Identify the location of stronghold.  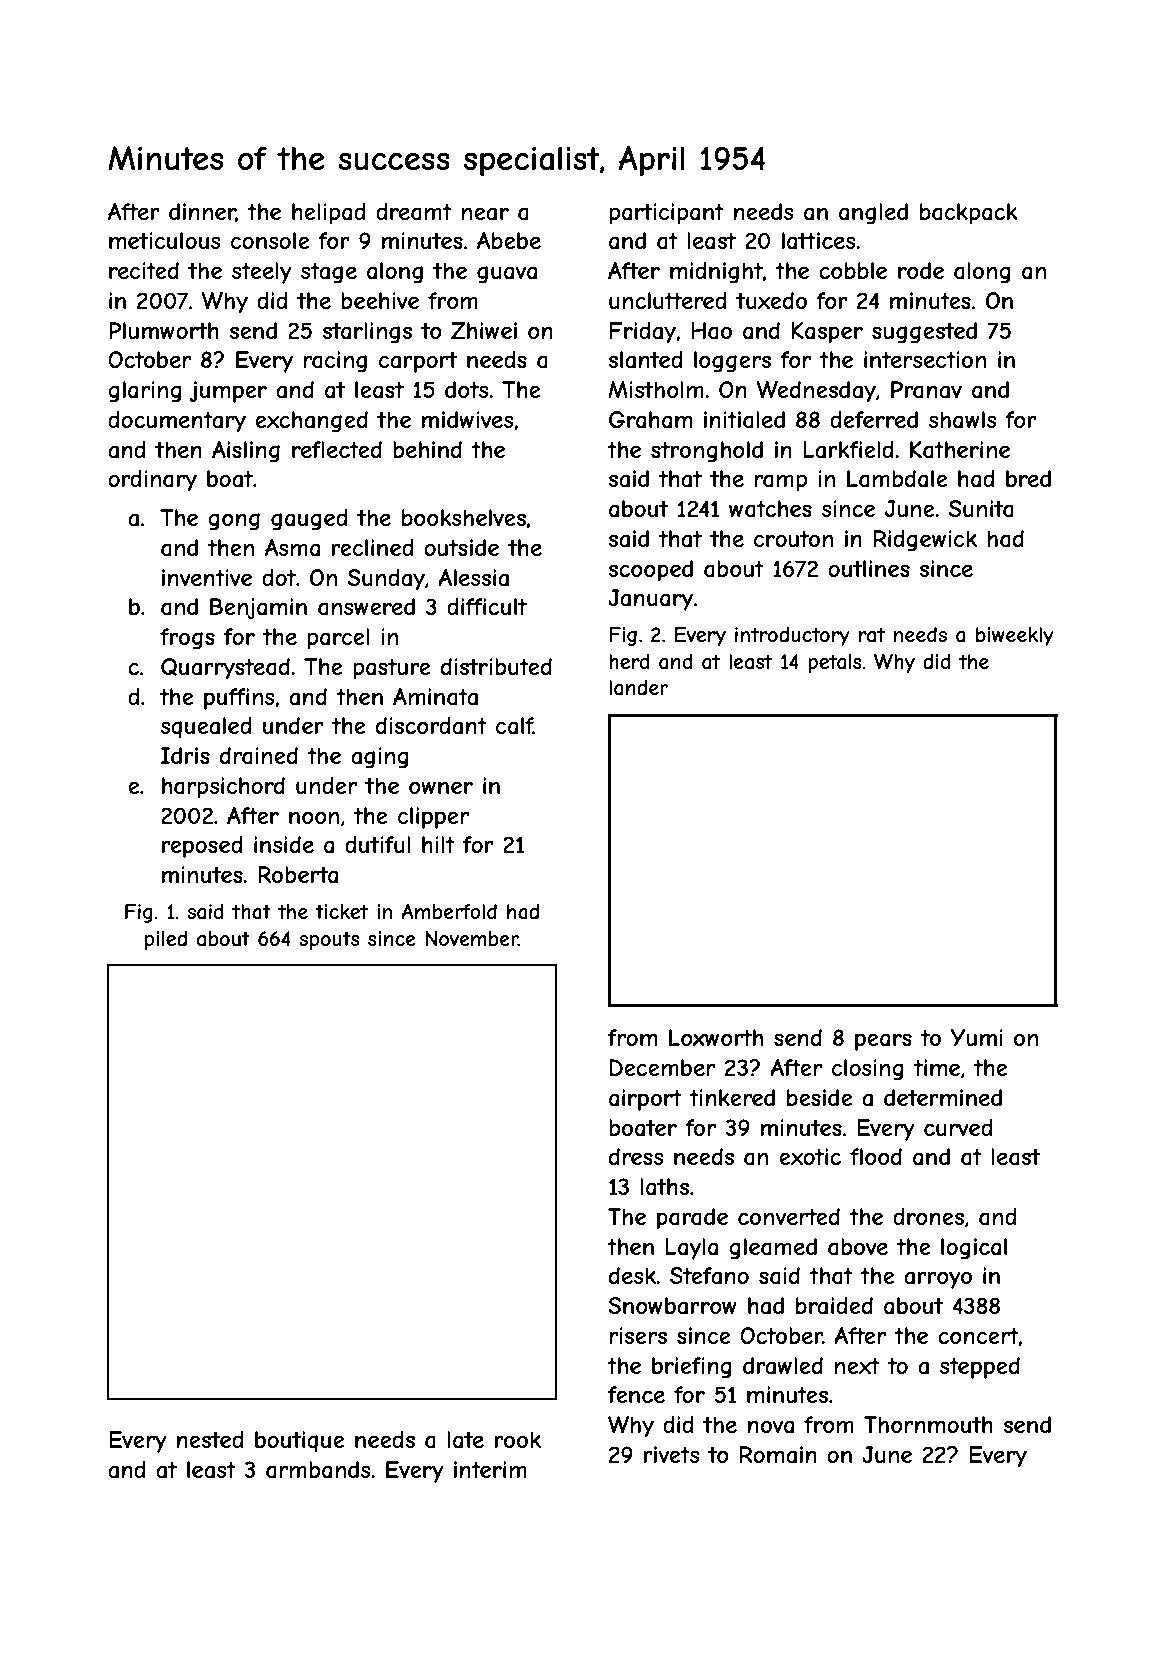
(707, 452).
